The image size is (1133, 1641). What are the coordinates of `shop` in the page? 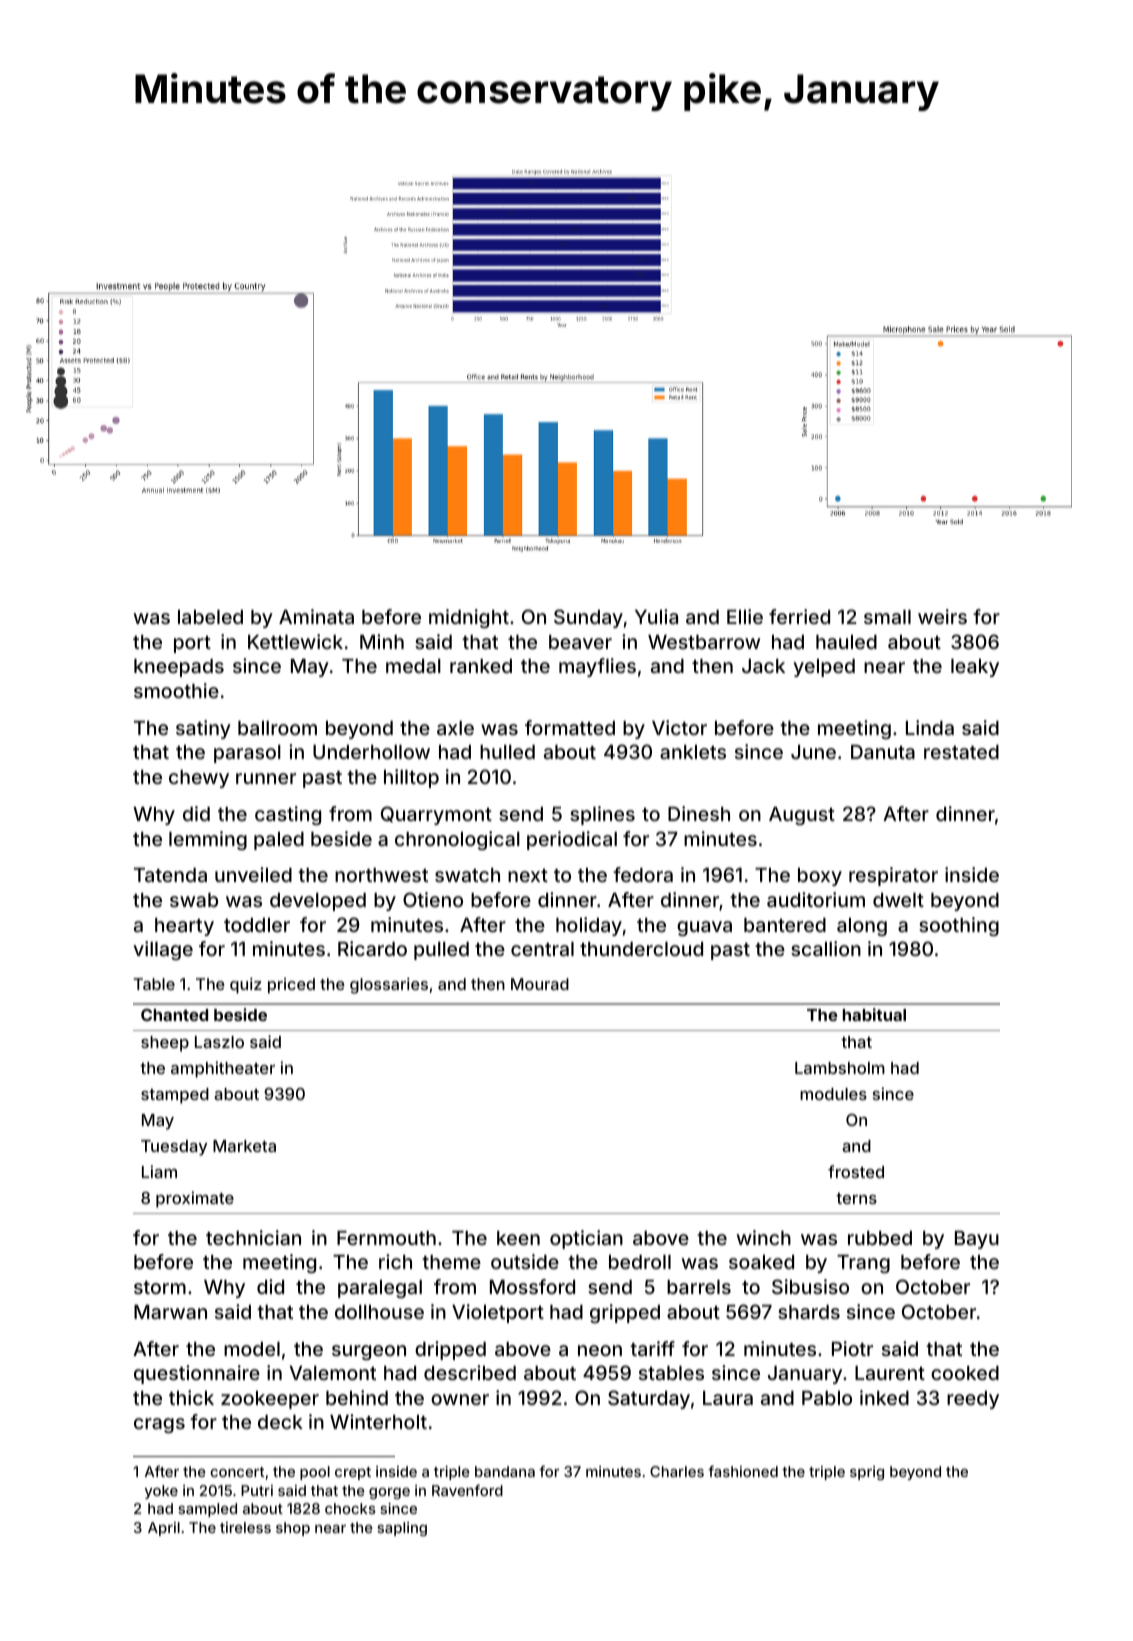 It's located at (293, 1529).
